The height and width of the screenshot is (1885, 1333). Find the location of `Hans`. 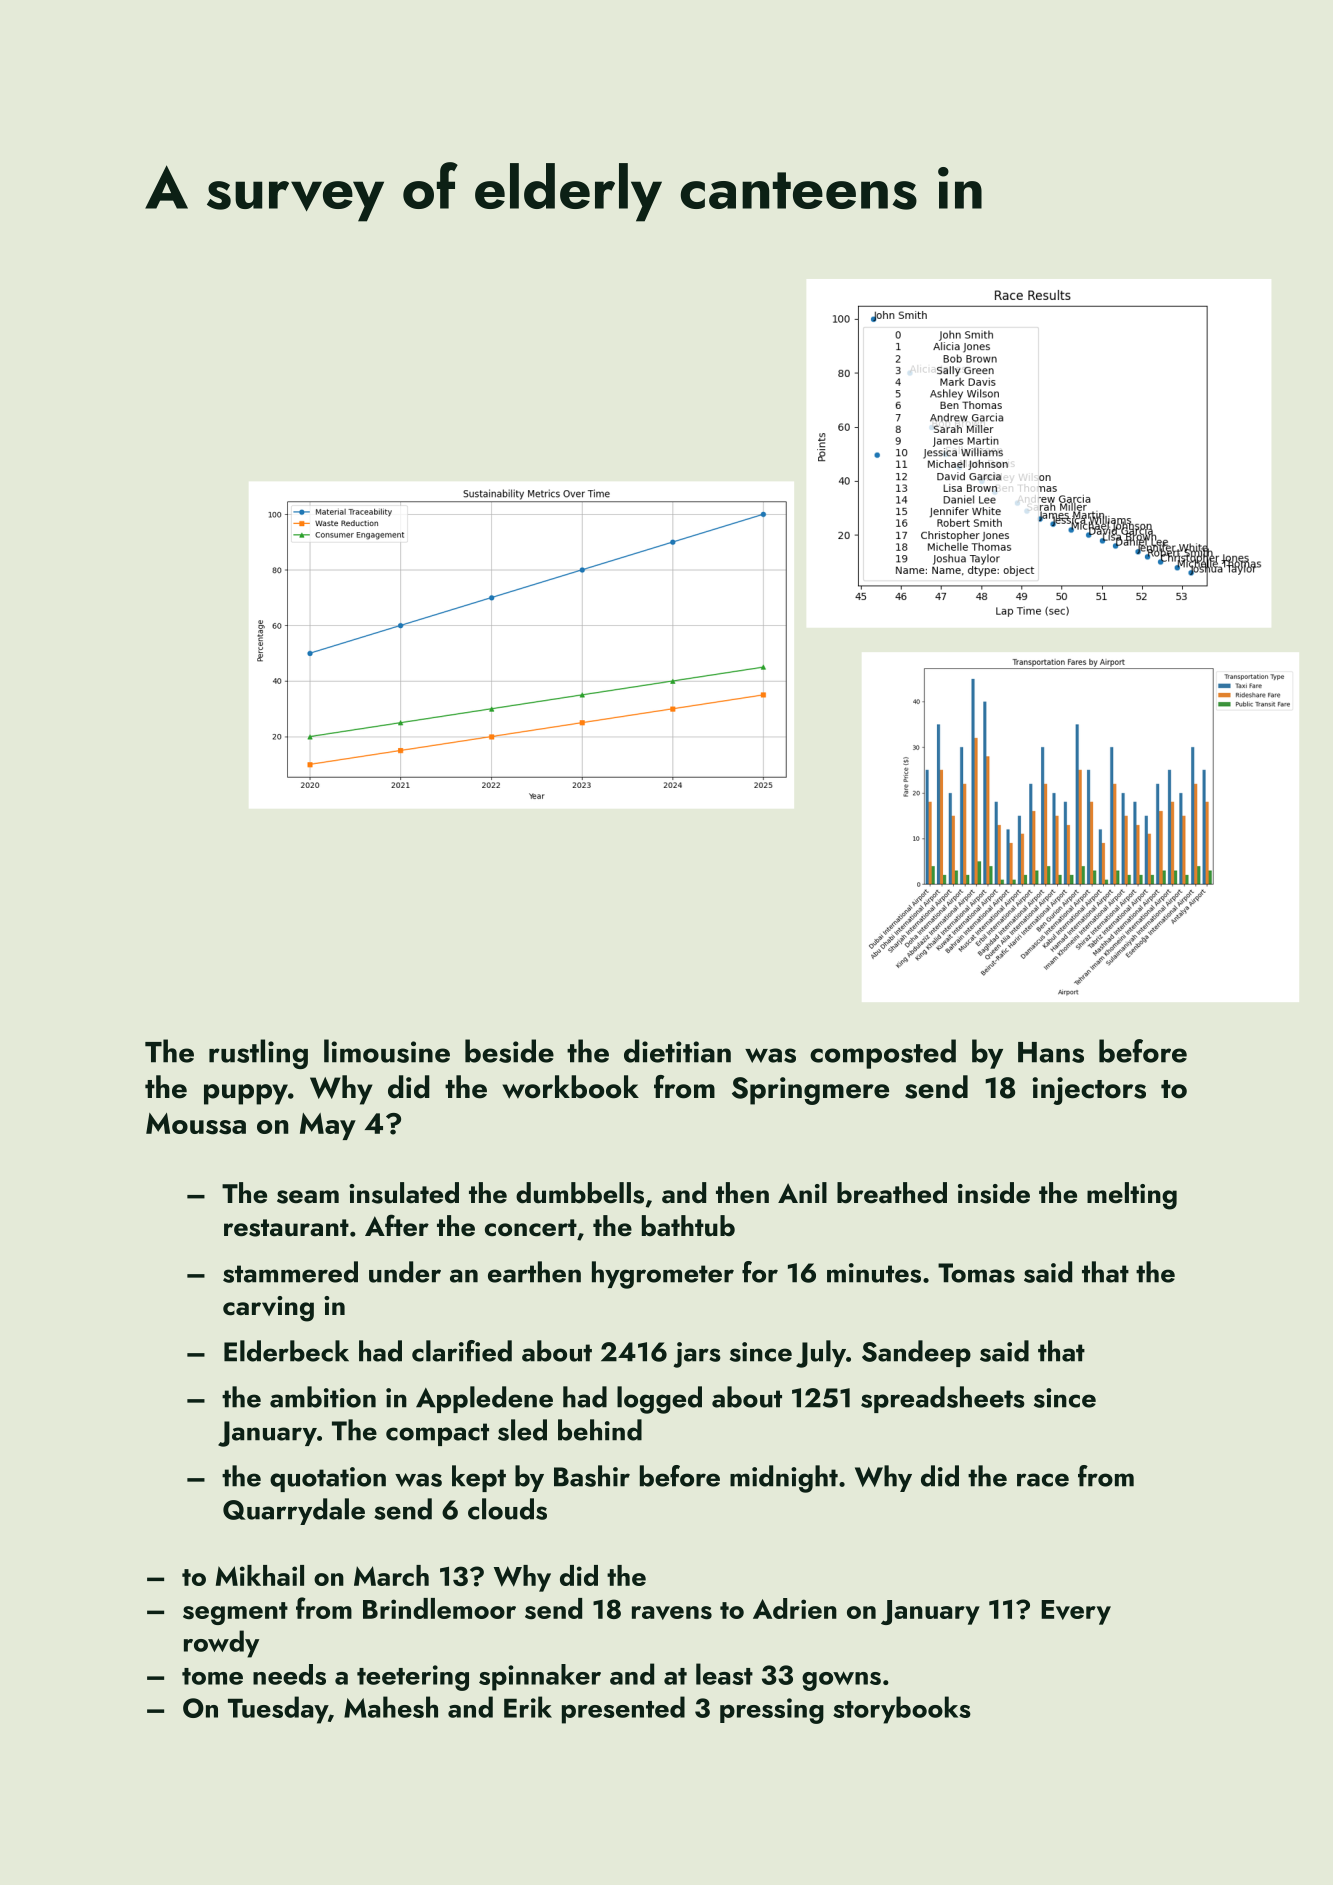

Hans is located at coordinates (1051, 1052).
